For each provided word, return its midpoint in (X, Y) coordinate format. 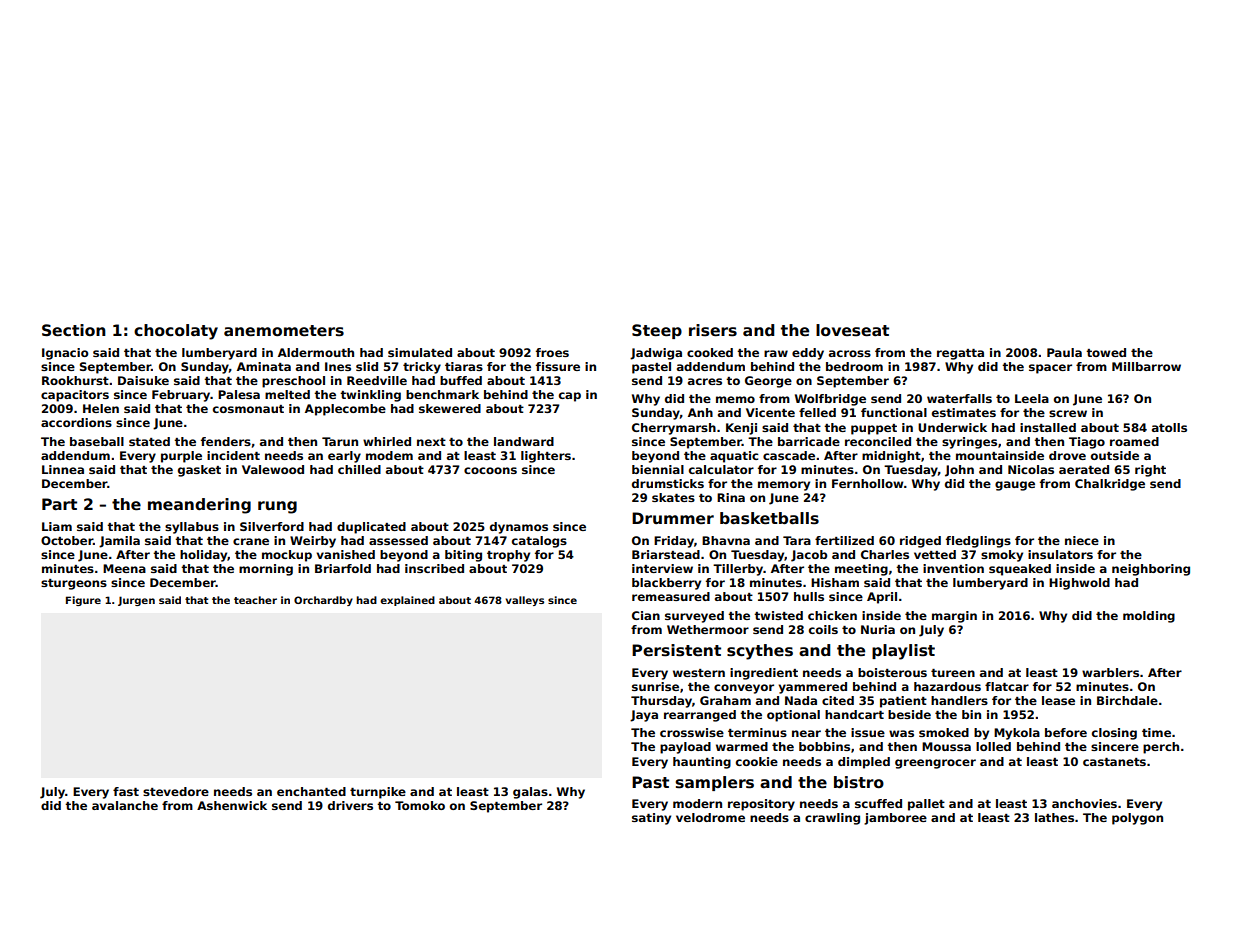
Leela (1032, 398)
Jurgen (136, 601)
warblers (1110, 672)
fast (126, 791)
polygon (1137, 819)
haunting (702, 763)
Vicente (770, 412)
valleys (525, 601)
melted (287, 394)
